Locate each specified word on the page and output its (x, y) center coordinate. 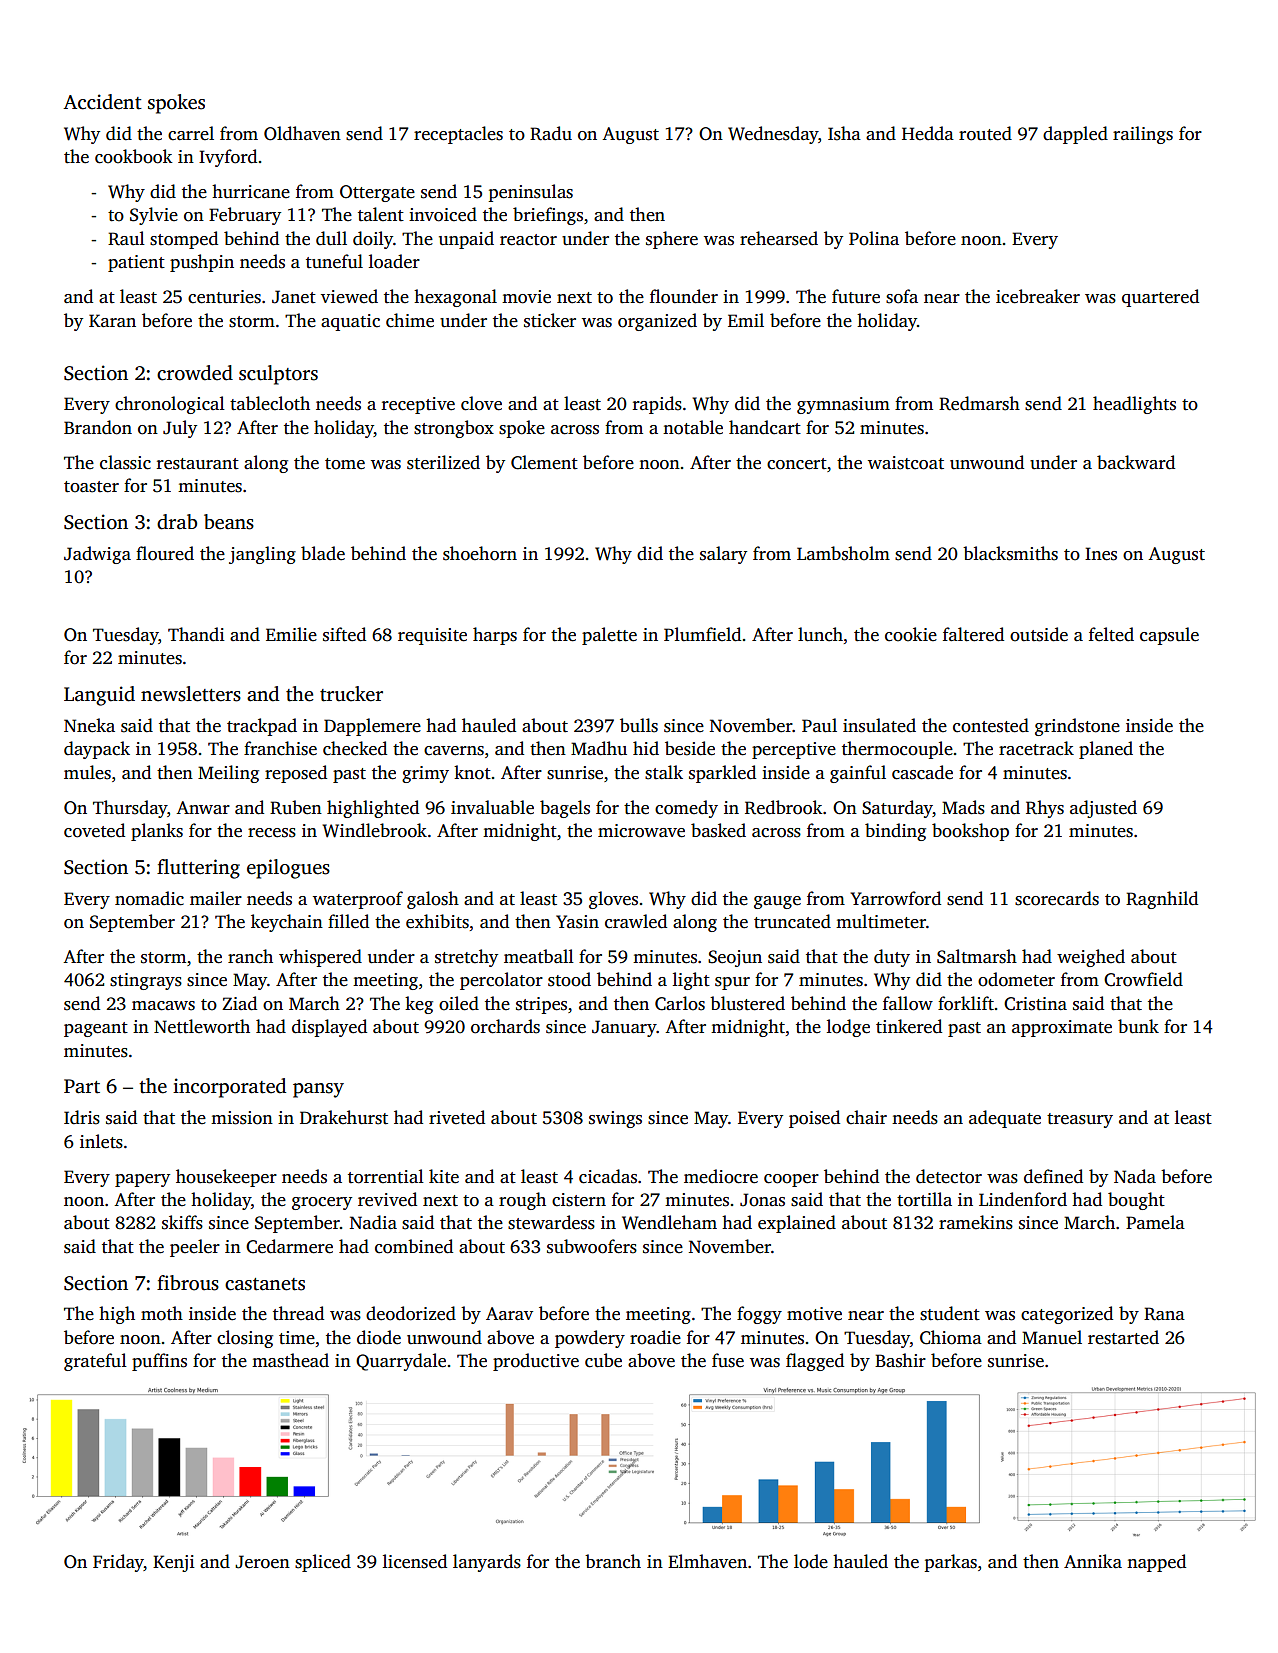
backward (1136, 462)
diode (379, 1337)
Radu (551, 133)
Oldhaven (302, 133)
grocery (322, 1203)
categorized (1067, 1315)
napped (1156, 1563)
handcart (765, 427)
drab (177, 522)
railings (1143, 135)
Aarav (509, 1313)
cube (603, 1360)
